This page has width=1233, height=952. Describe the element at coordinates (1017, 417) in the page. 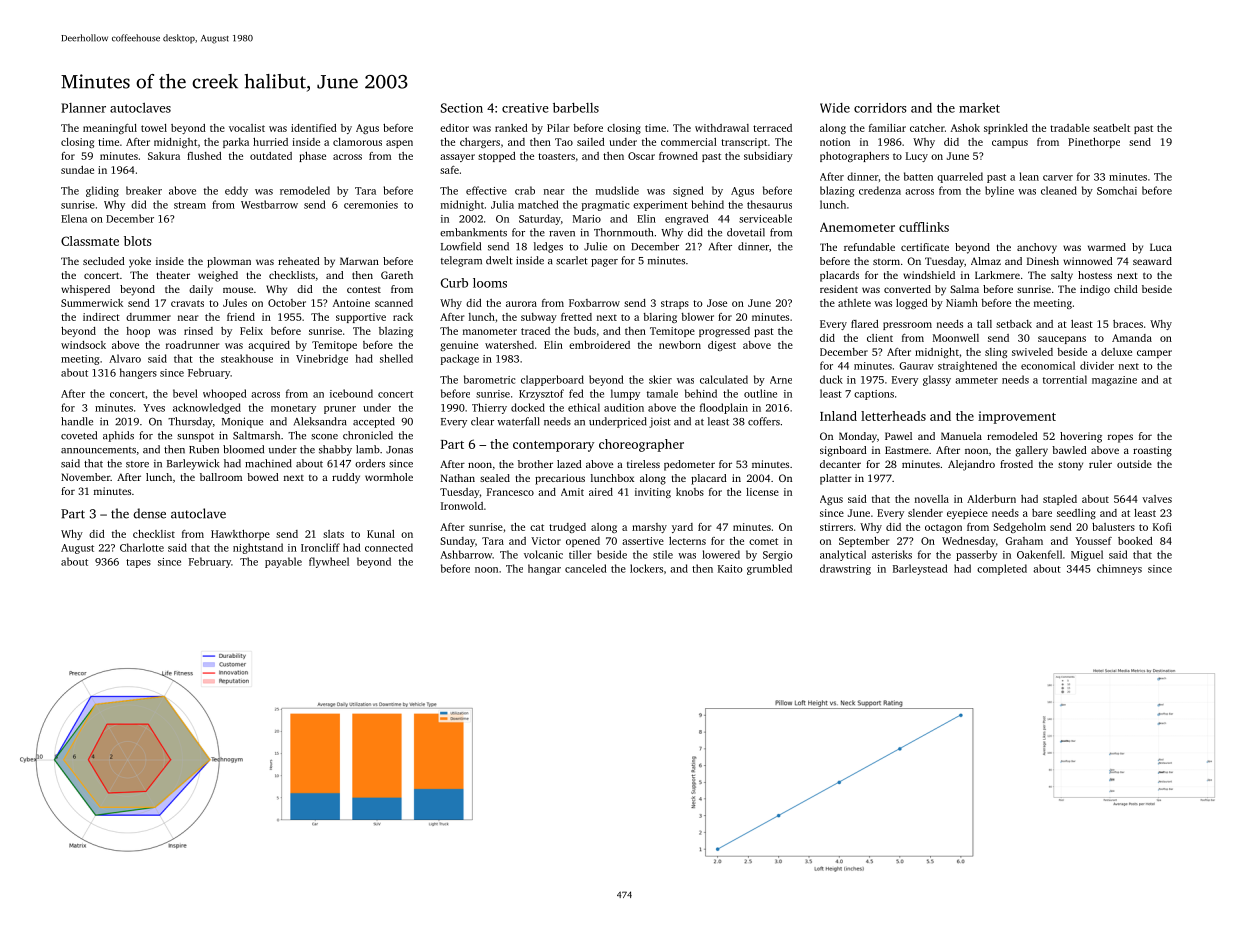

I see `improvement` at that location.
